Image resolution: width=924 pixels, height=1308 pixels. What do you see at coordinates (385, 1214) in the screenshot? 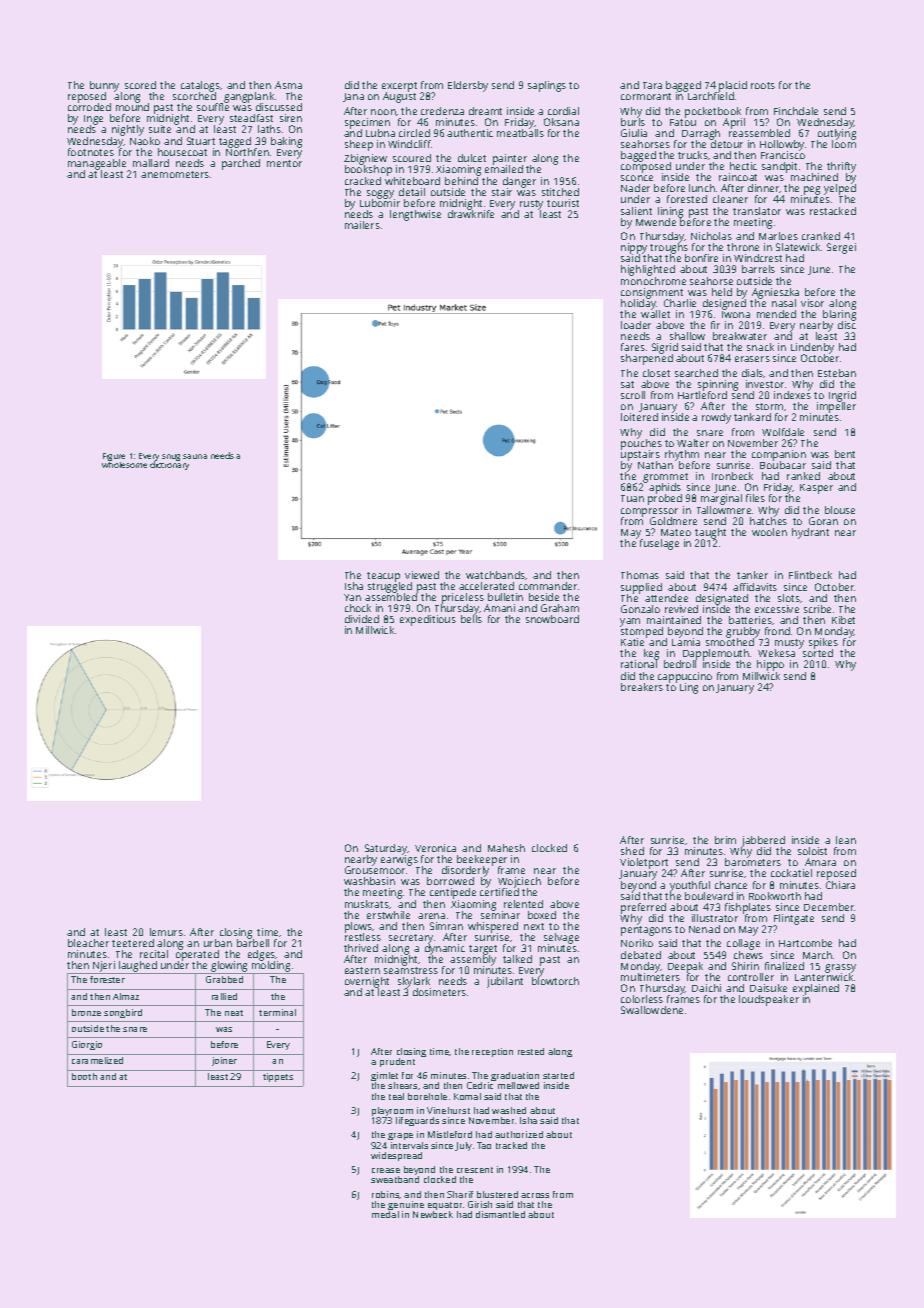
I see `medal` at bounding box center [385, 1214].
